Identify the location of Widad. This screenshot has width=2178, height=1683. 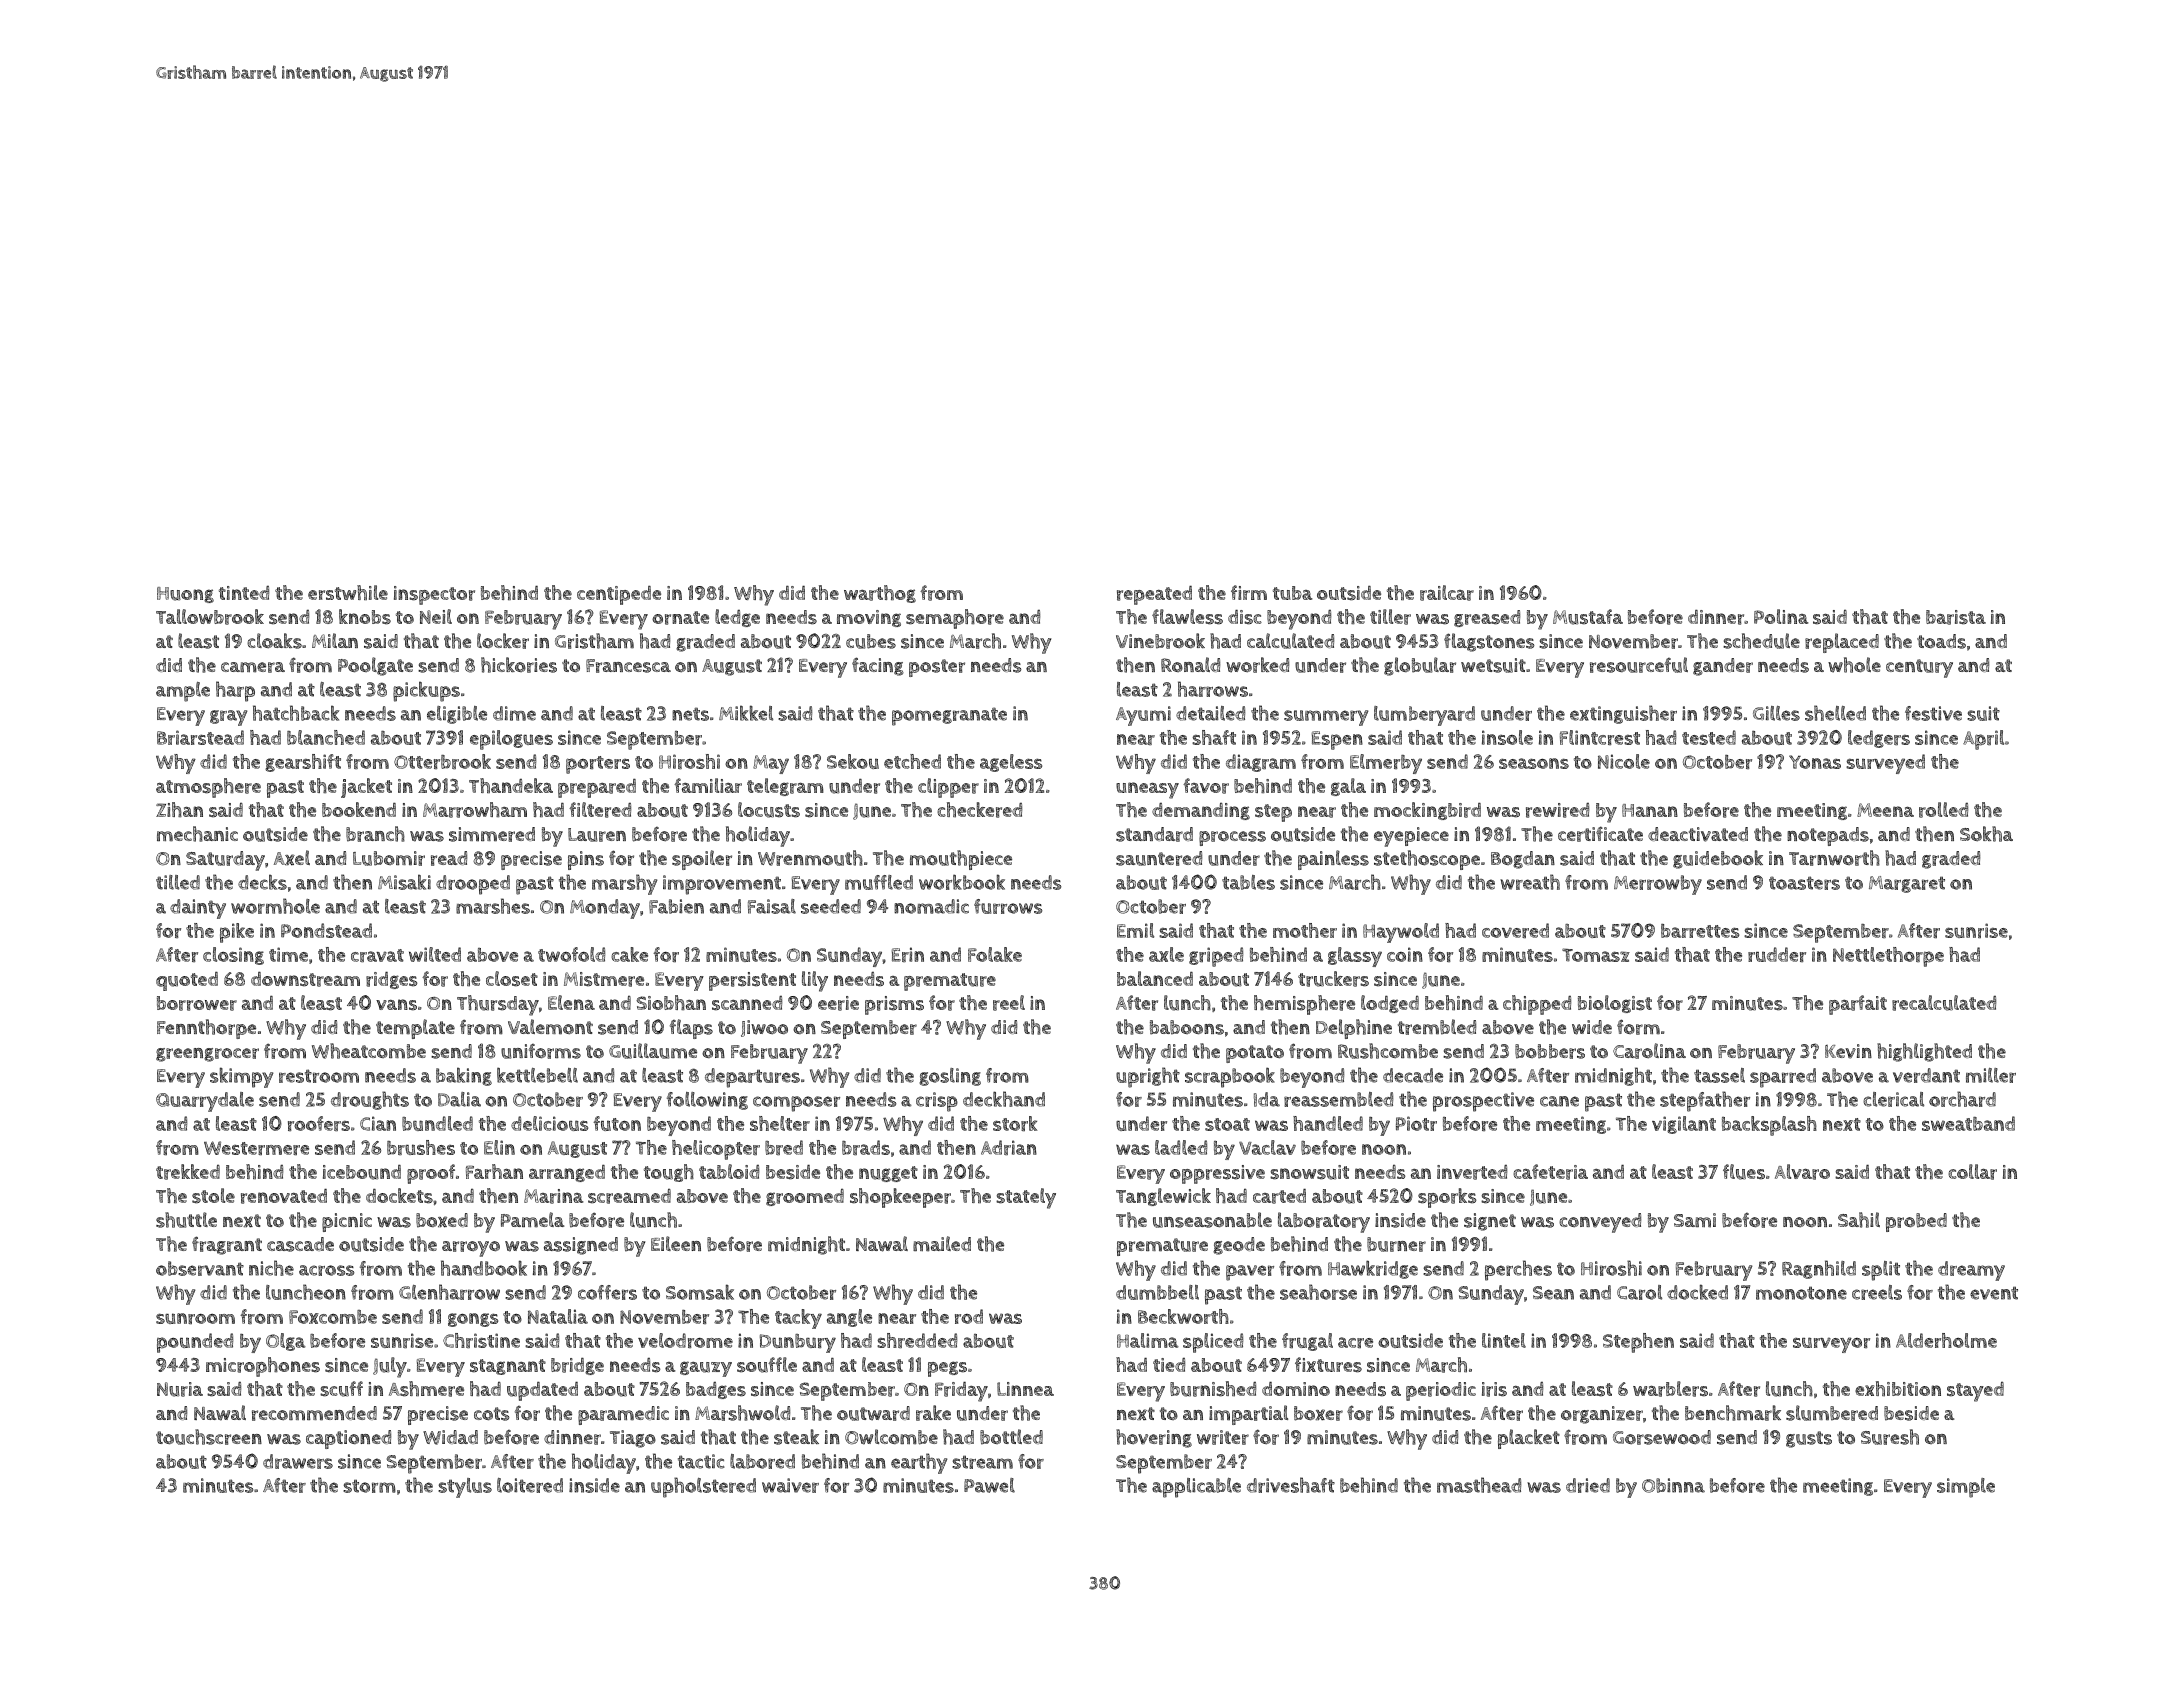
(450, 1437).
